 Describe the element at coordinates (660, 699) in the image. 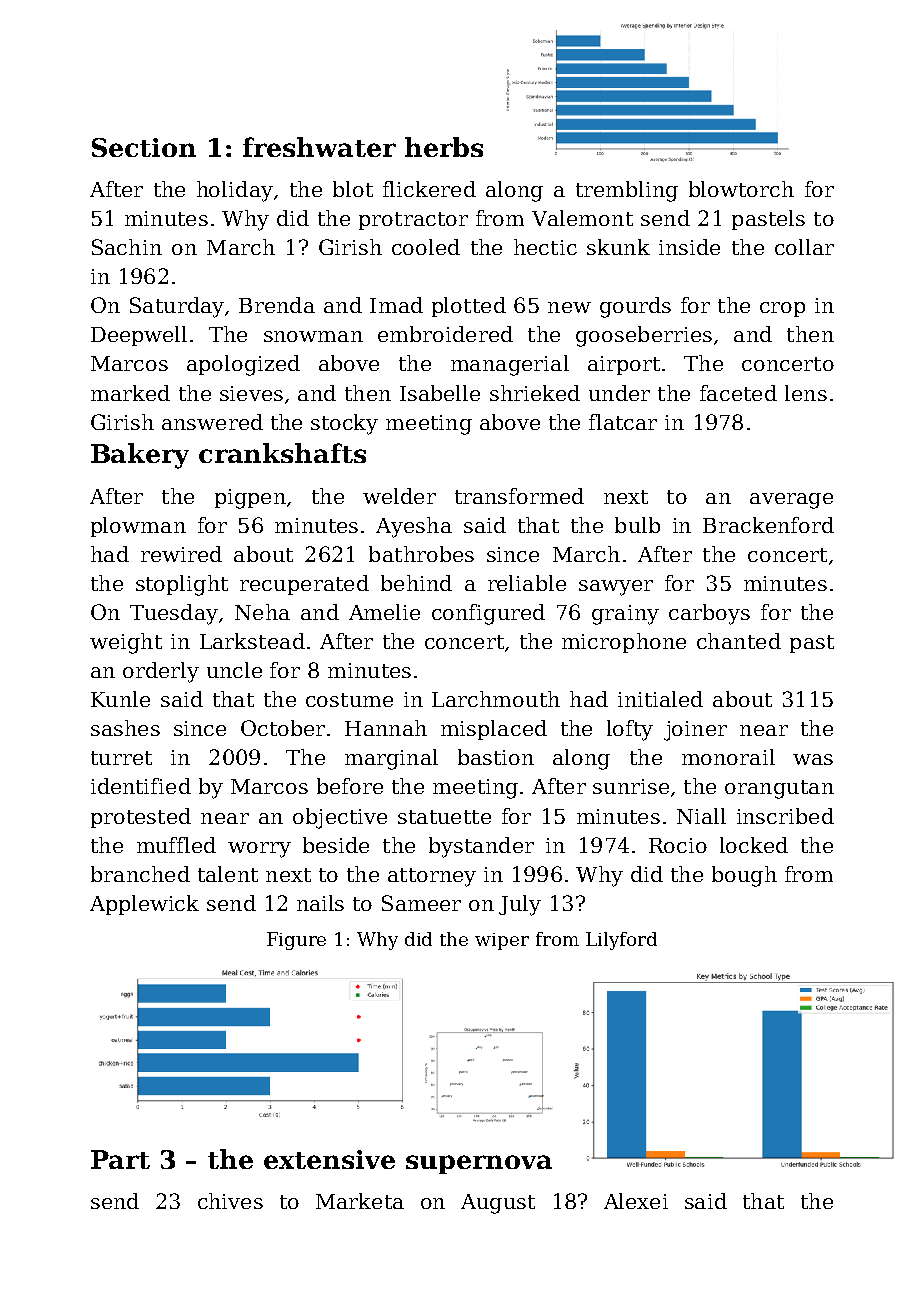

I see `initialed` at that location.
